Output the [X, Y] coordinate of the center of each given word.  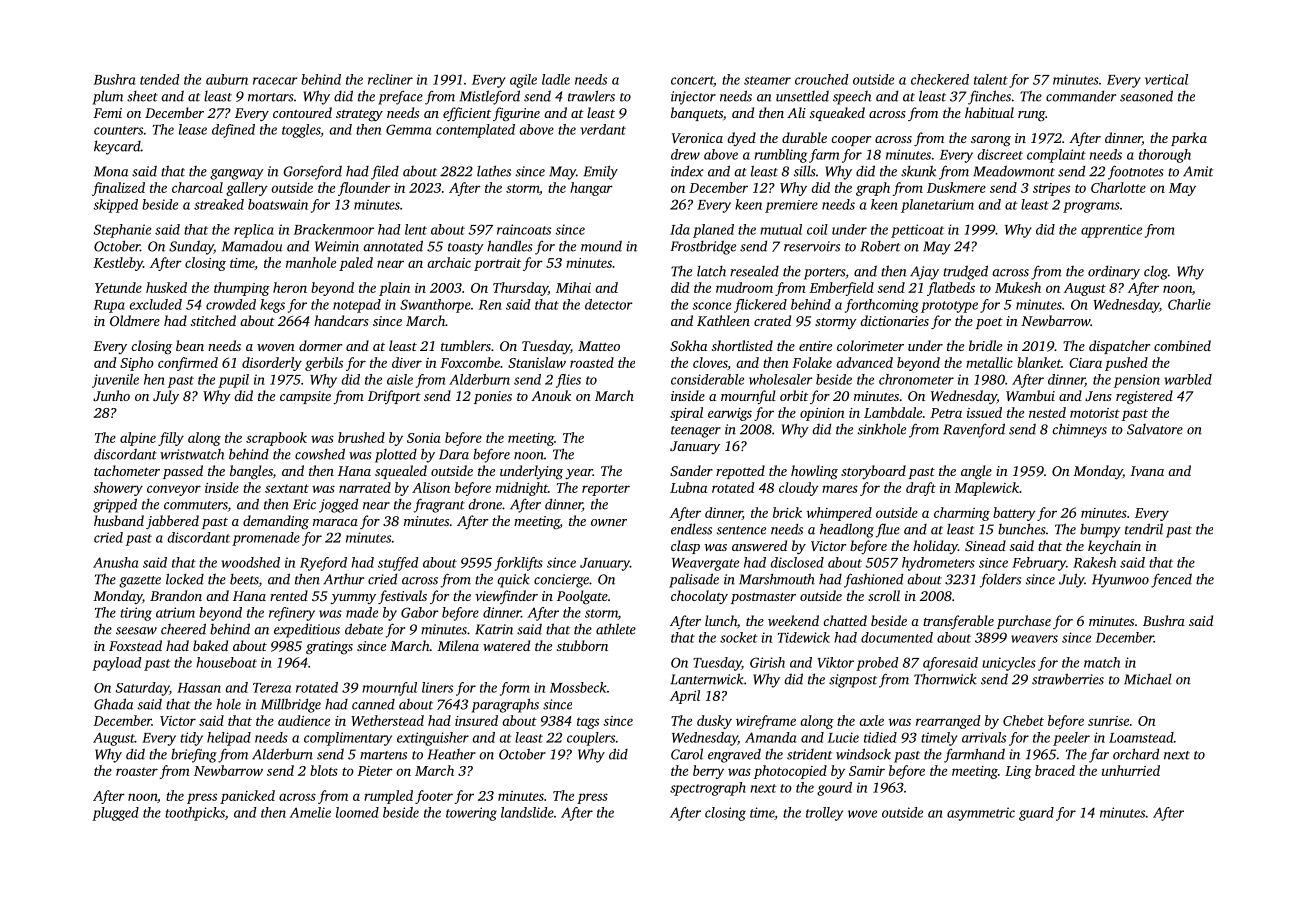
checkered [940, 79]
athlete [616, 629]
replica [254, 231]
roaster [137, 771]
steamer [767, 80]
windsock [863, 754]
